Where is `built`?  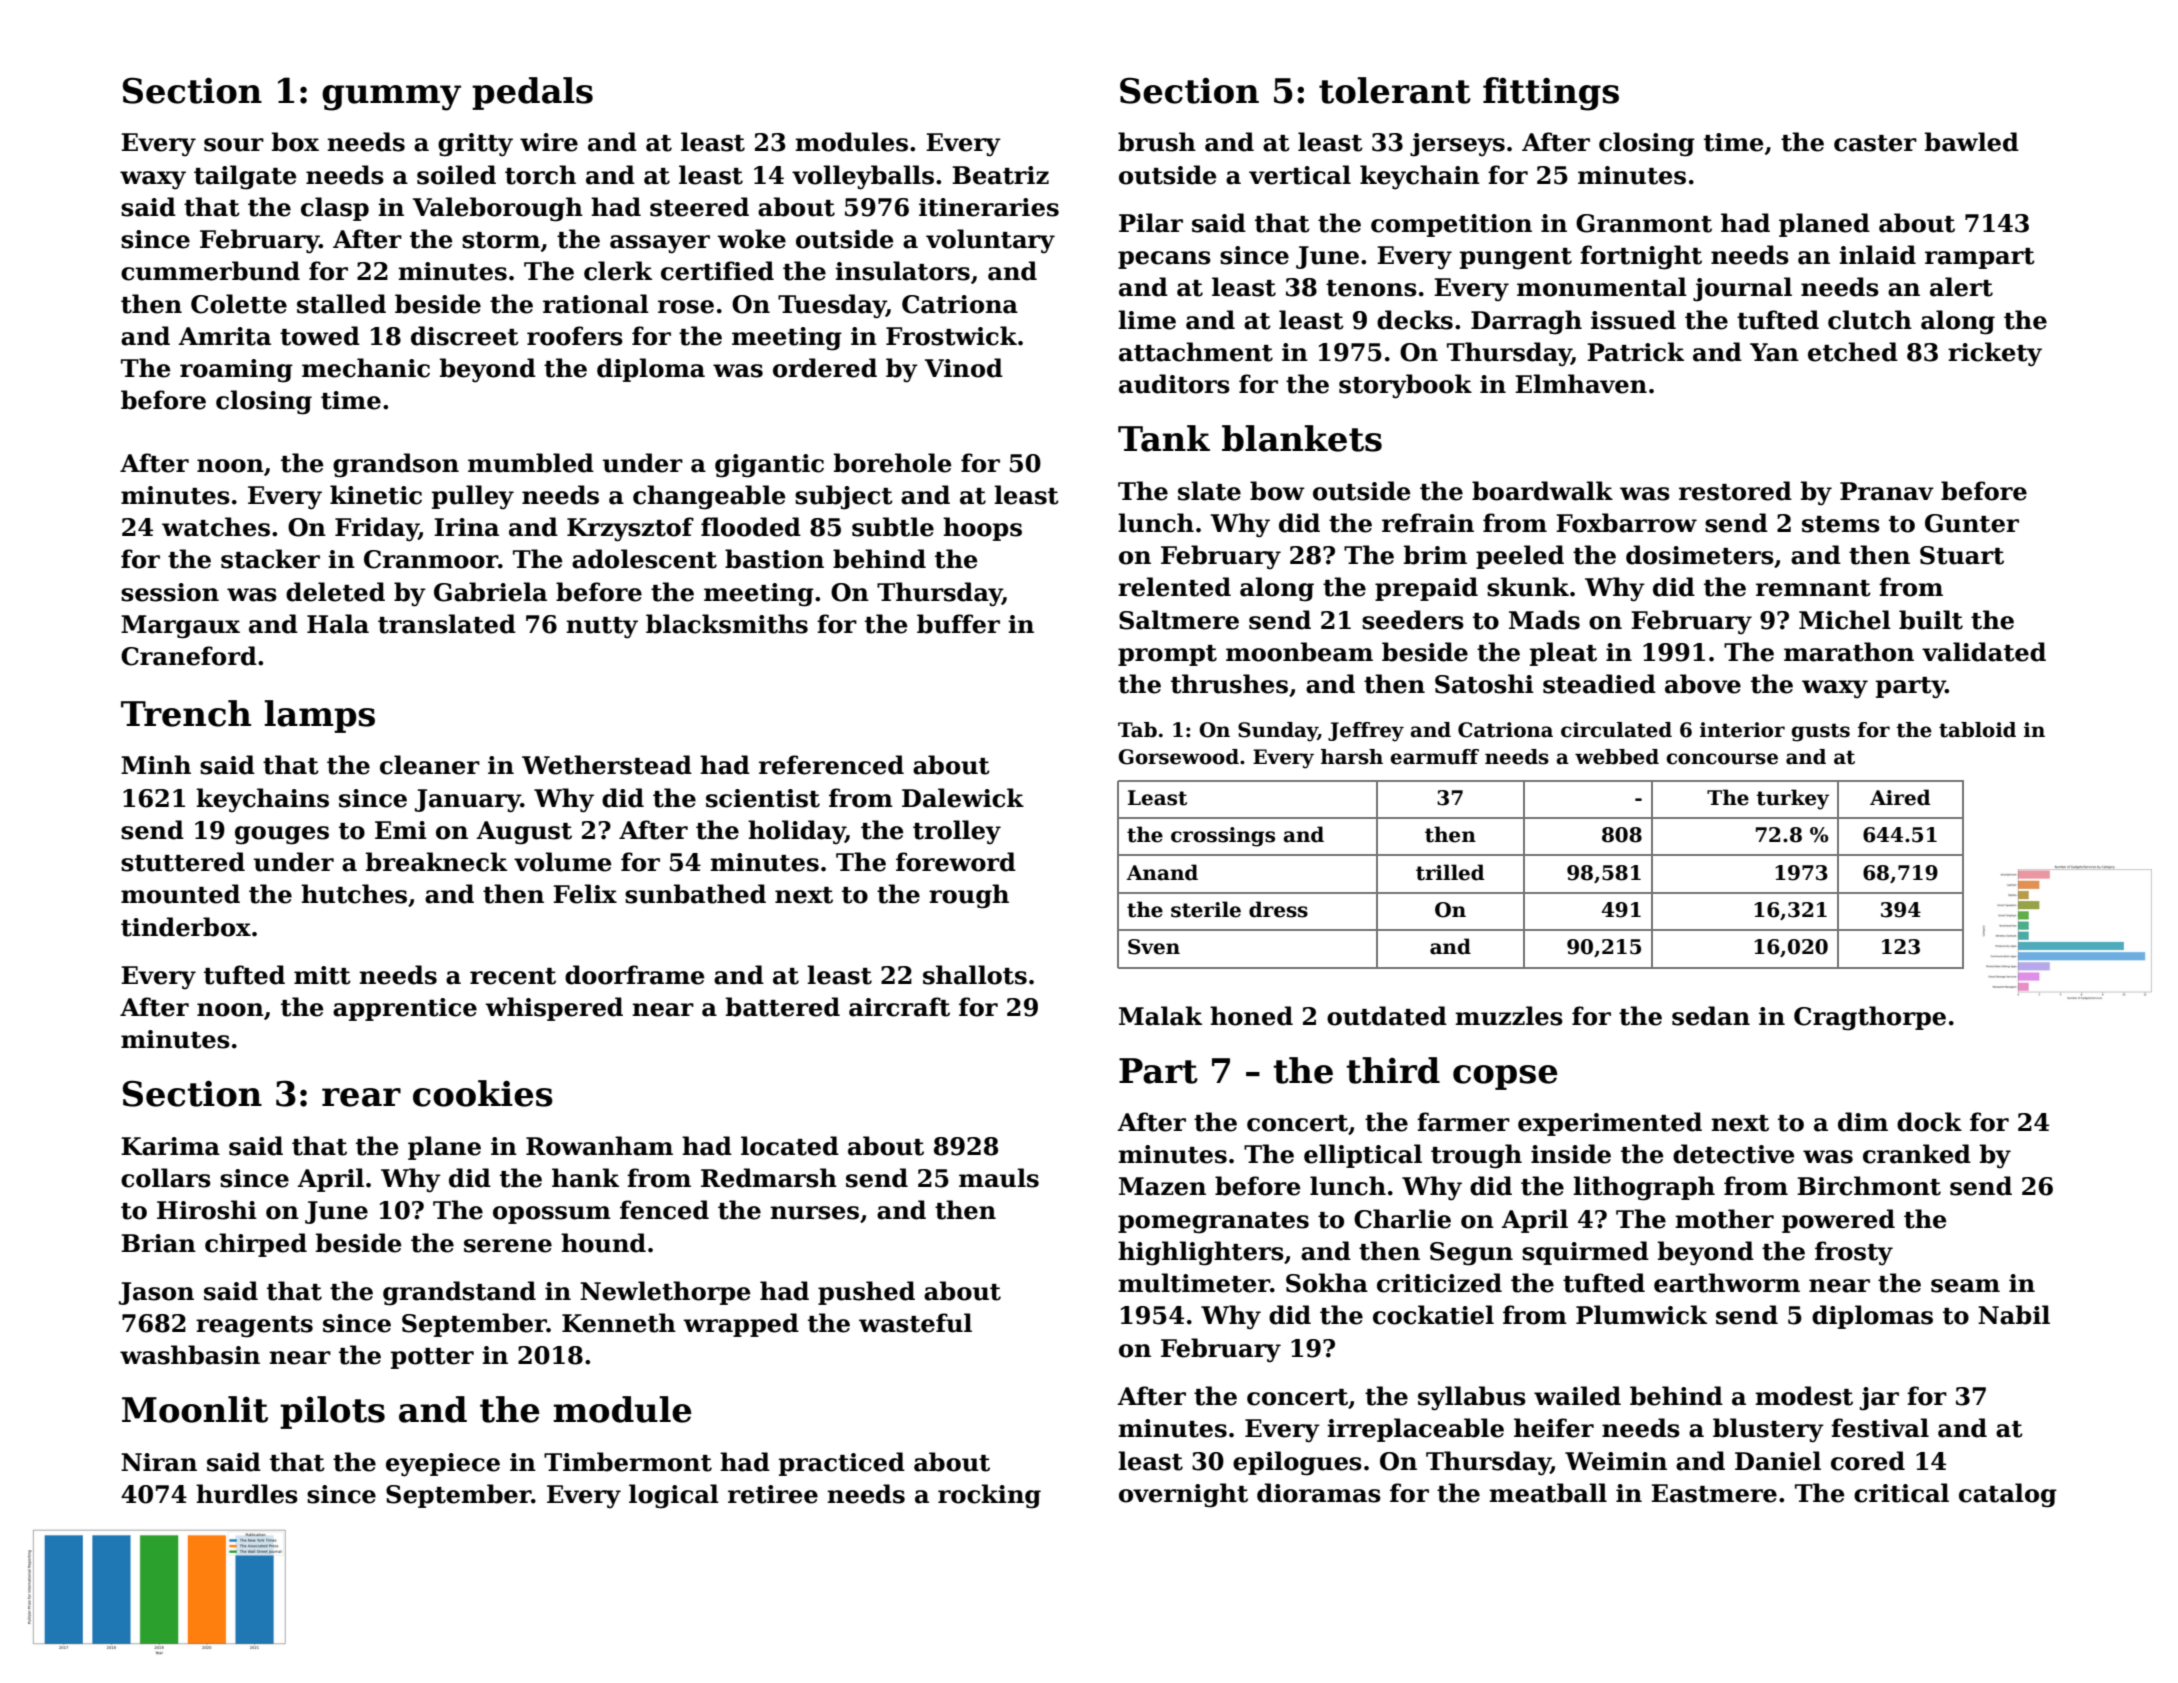
built is located at coordinates (1931, 620).
